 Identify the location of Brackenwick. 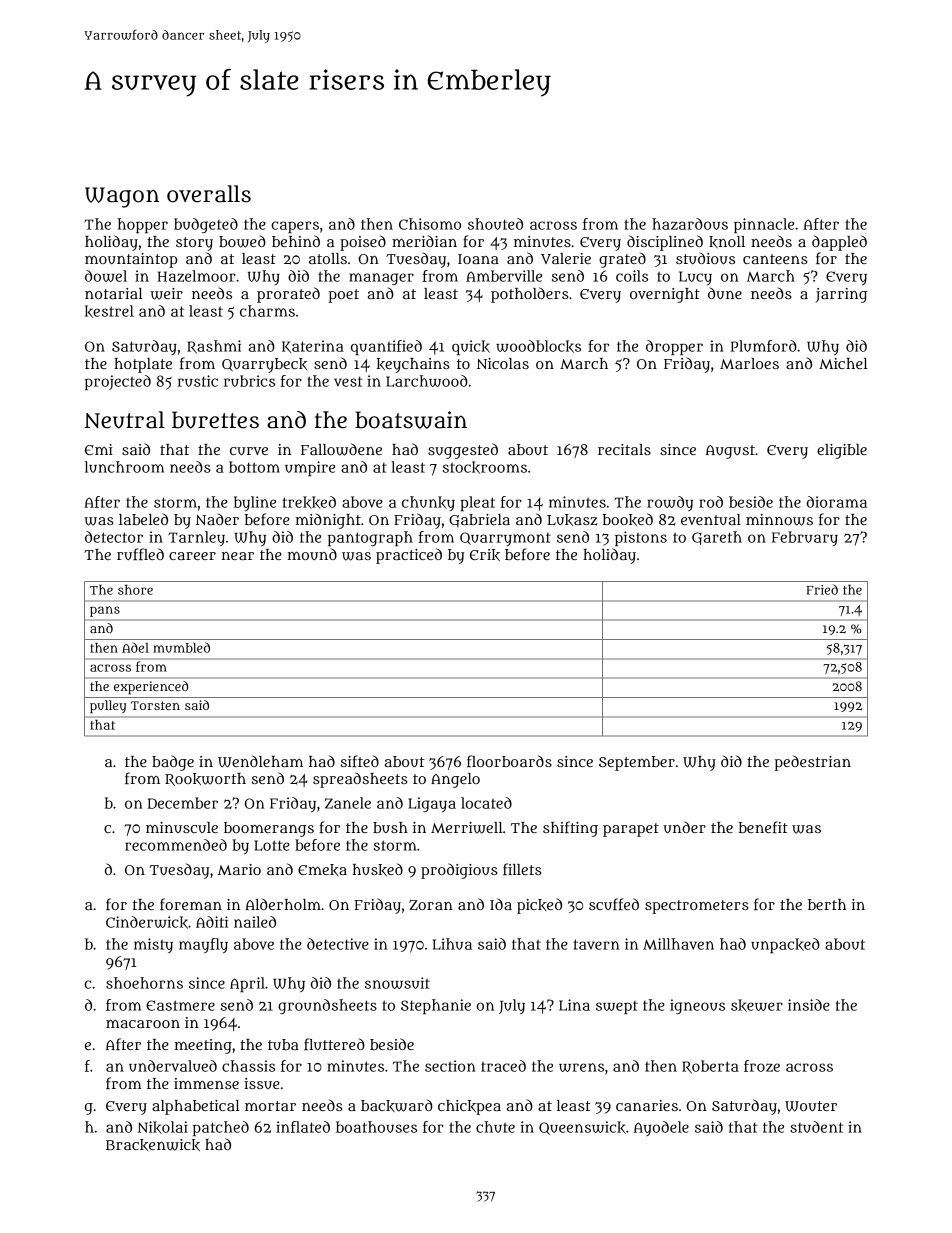
(153, 1145).
